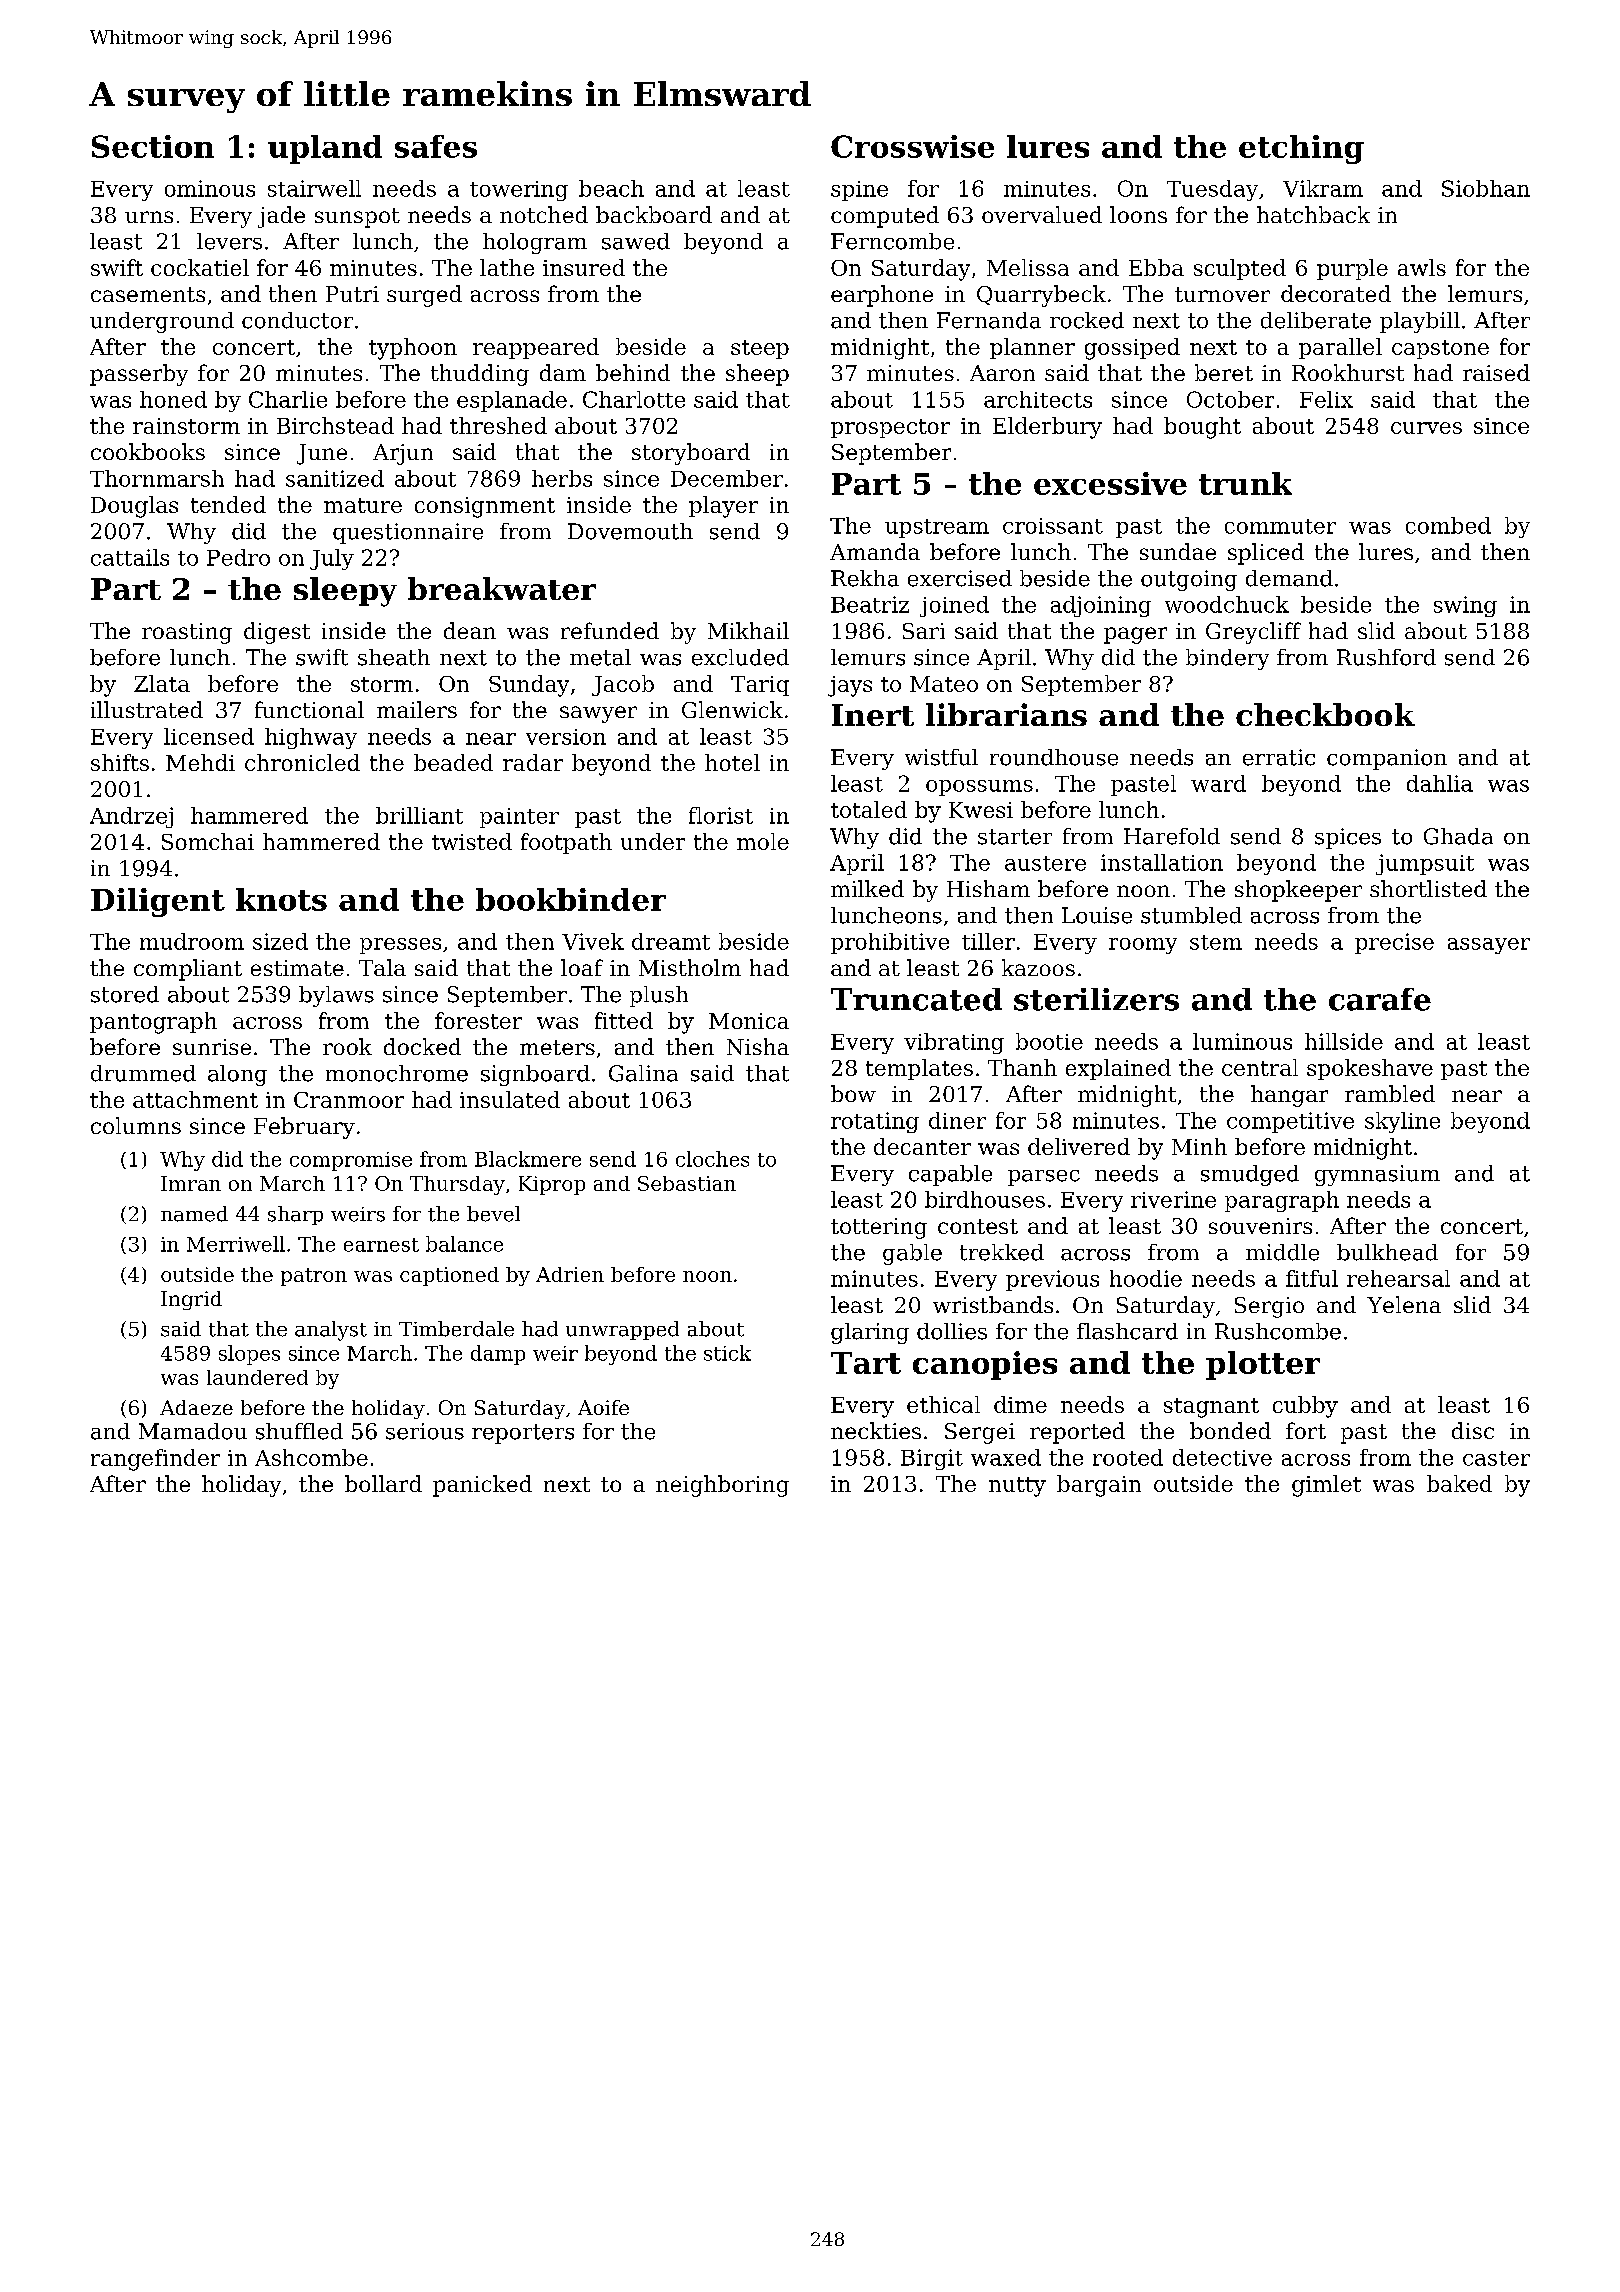 This document has height=2292, width=1620. Describe the element at coordinates (634, 399) in the document. I see `Charlotte` at that location.
